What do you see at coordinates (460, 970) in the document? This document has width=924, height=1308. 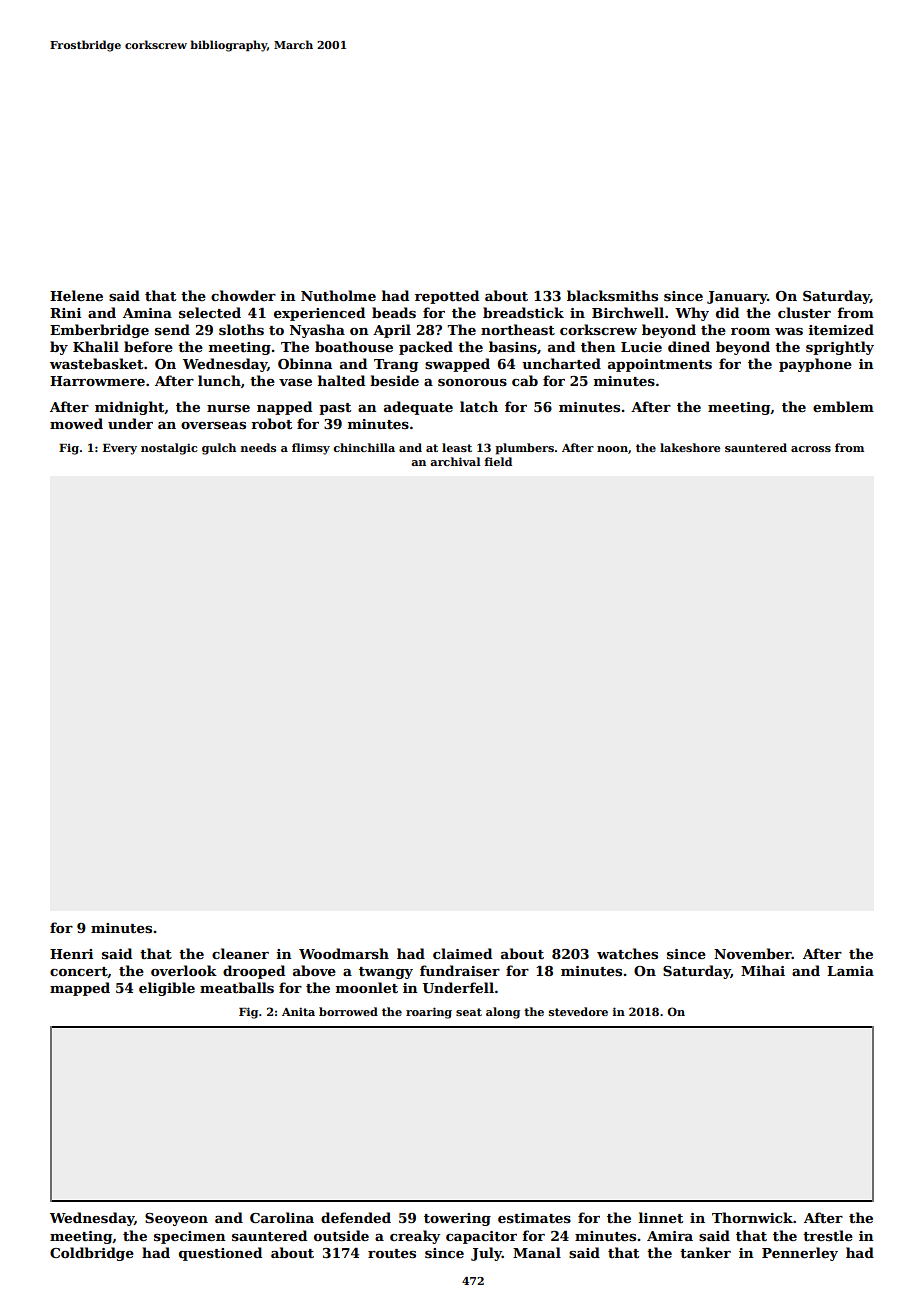 I see `fundraiser` at bounding box center [460, 970].
